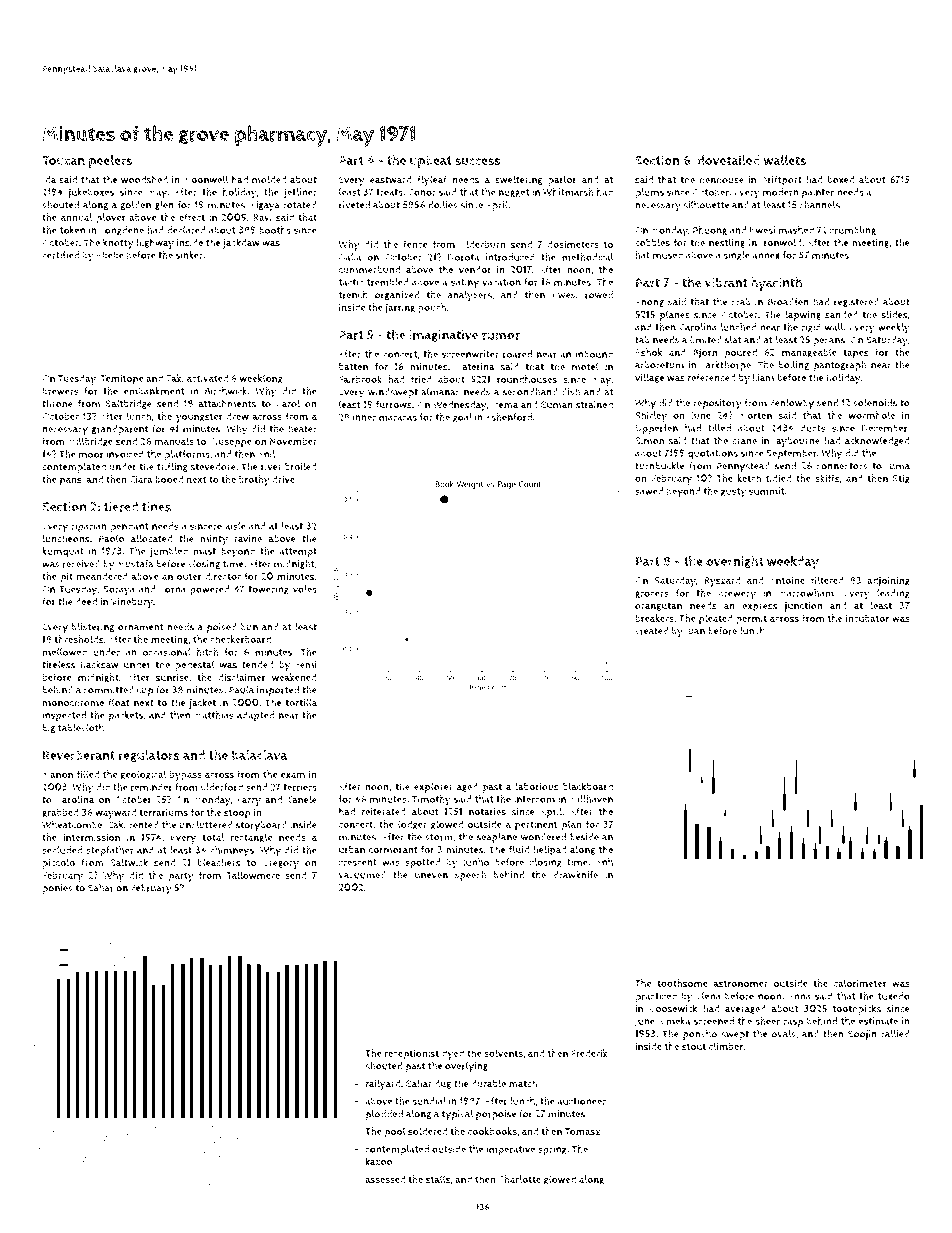 The image size is (952, 1233). Describe the element at coordinates (306, 664) in the page. I see `Femi` at that location.
